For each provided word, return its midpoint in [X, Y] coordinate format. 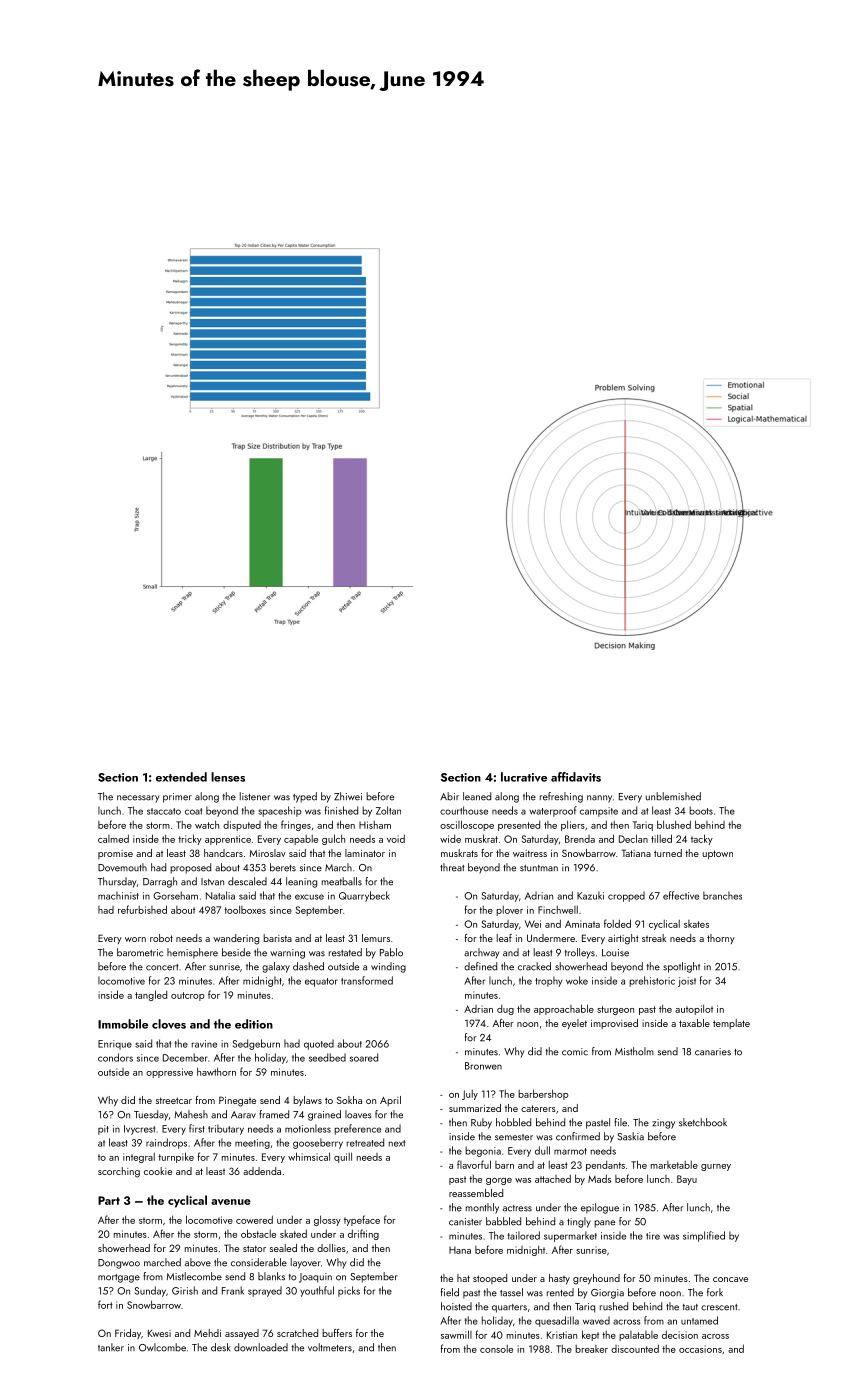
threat [452, 867]
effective [681, 895]
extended [181, 777]
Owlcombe [162, 1347]
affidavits [576, 777]
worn [135, 939]
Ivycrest [139, 1130]
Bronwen [483, 1066]
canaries [713, 1052]
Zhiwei [348, 796]
